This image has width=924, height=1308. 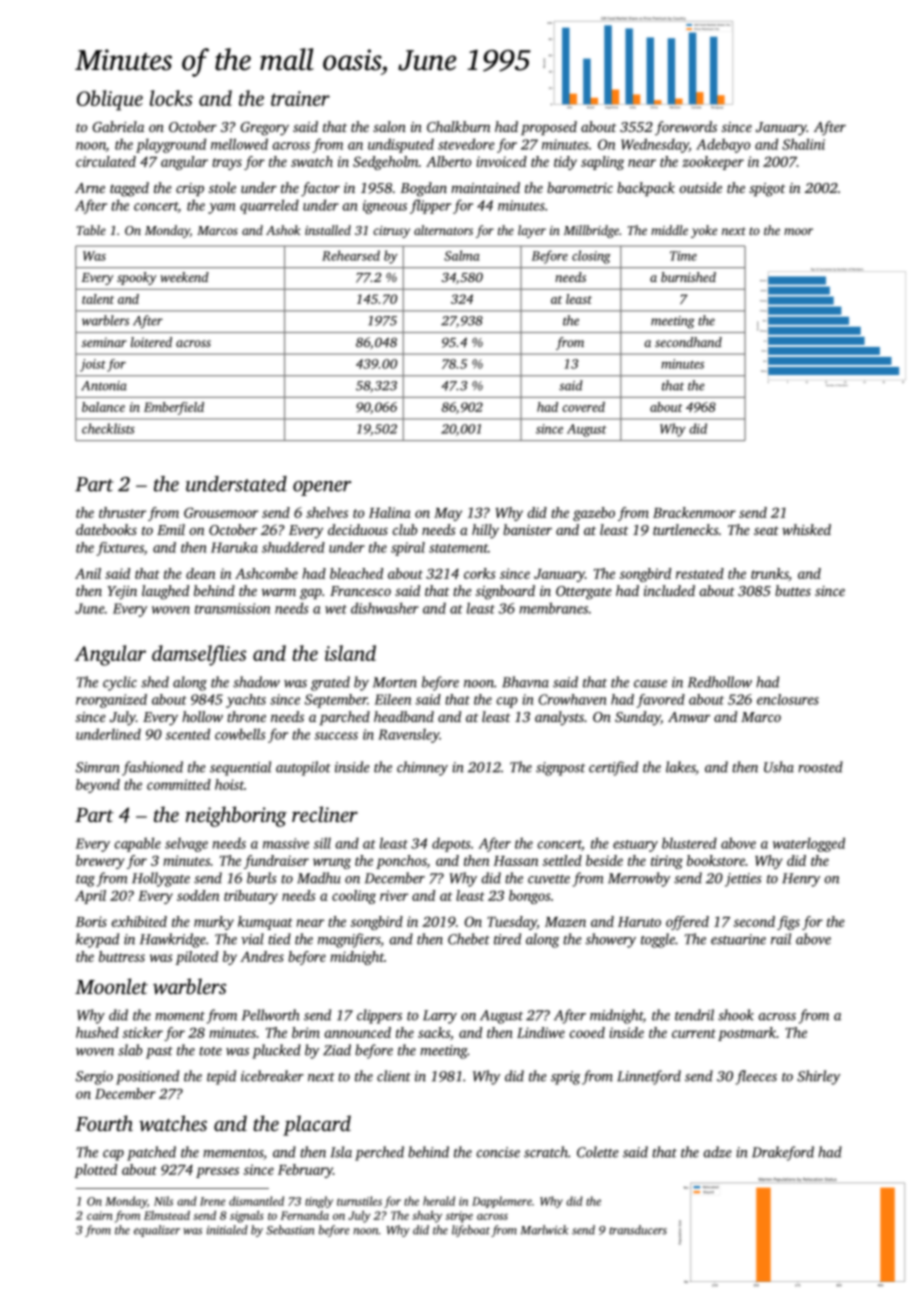 I want to click on sequential, so click(x=240, y=768).
